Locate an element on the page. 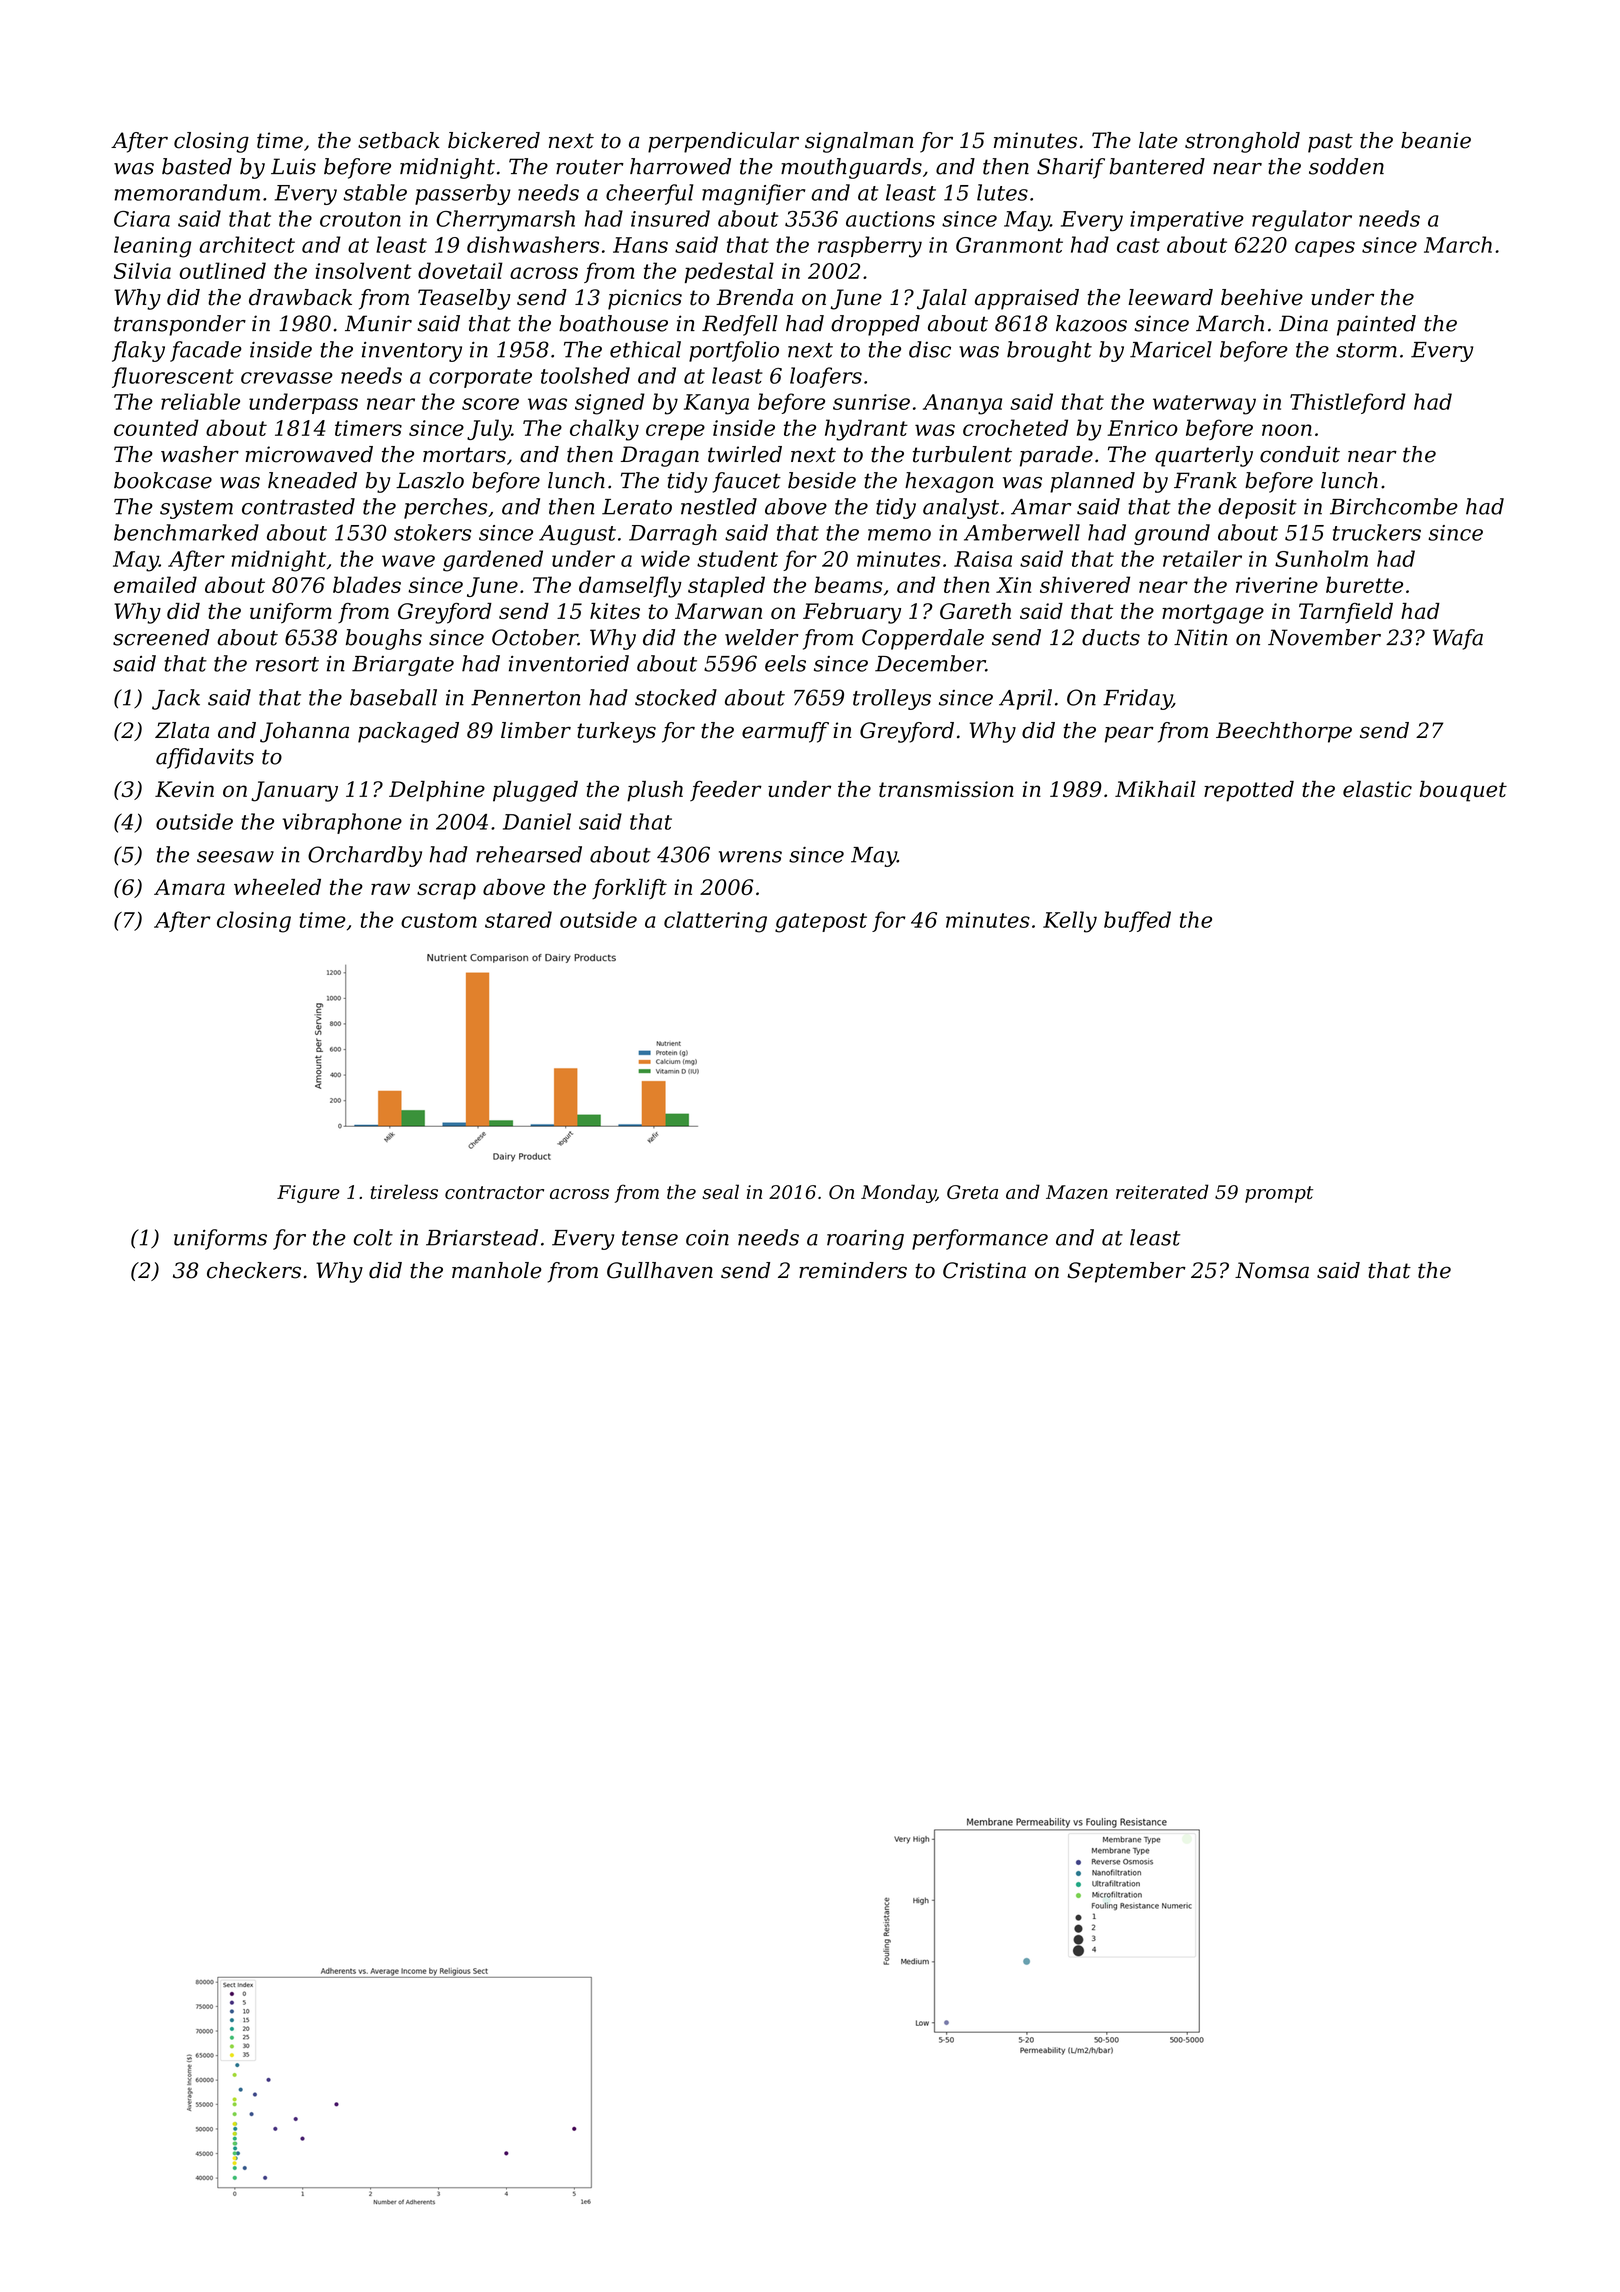 Image resolution: width=1620 pixels, height=2292 pixels. burette is located at coordinates (1364, 584).
